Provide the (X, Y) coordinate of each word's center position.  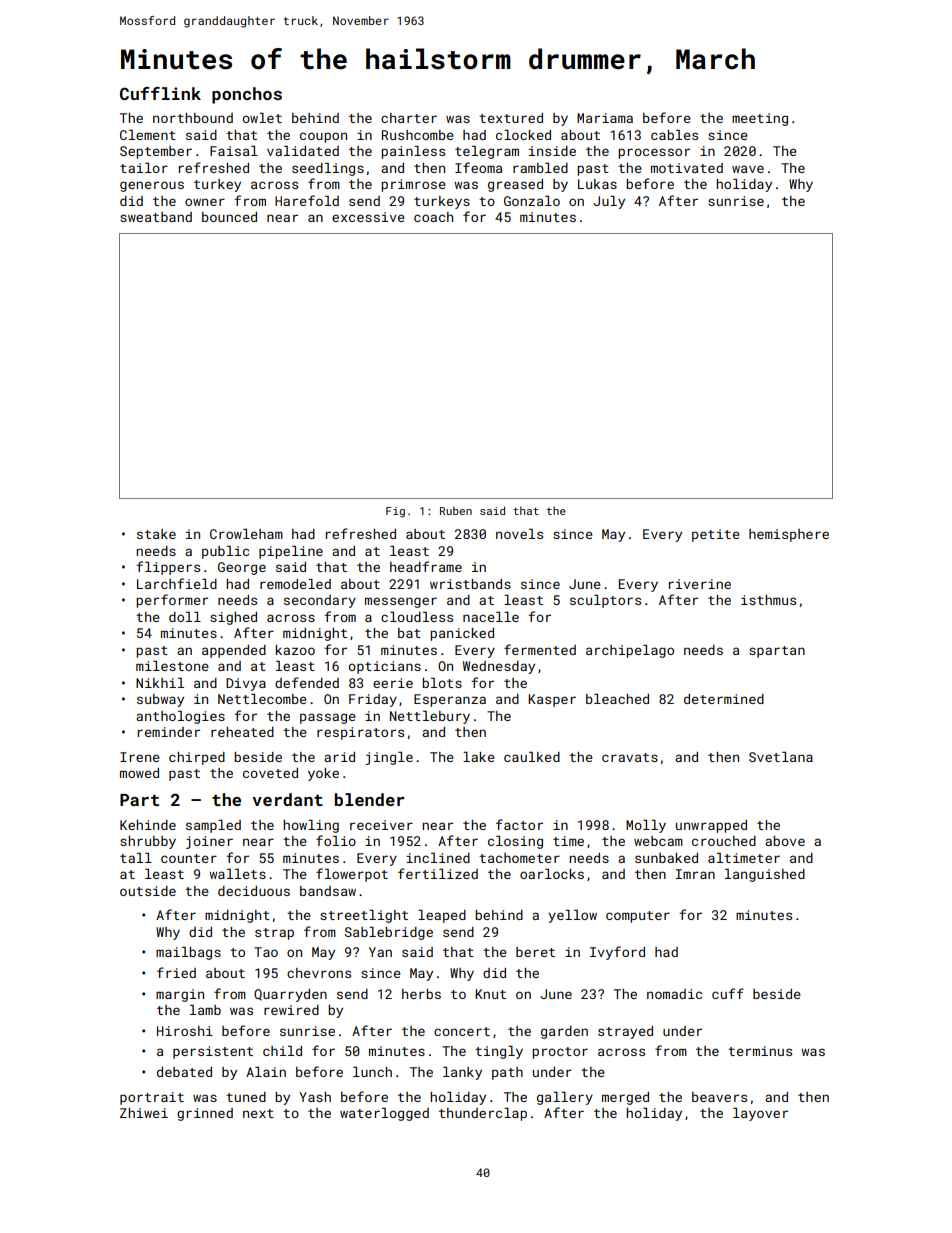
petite (716, 535)
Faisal (234, 151)
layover (760, 1114)
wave (748, 169)
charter (409, 118)
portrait (152, 1098)
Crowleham (246, 534)
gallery (565, 1098)
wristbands (470, 584)
